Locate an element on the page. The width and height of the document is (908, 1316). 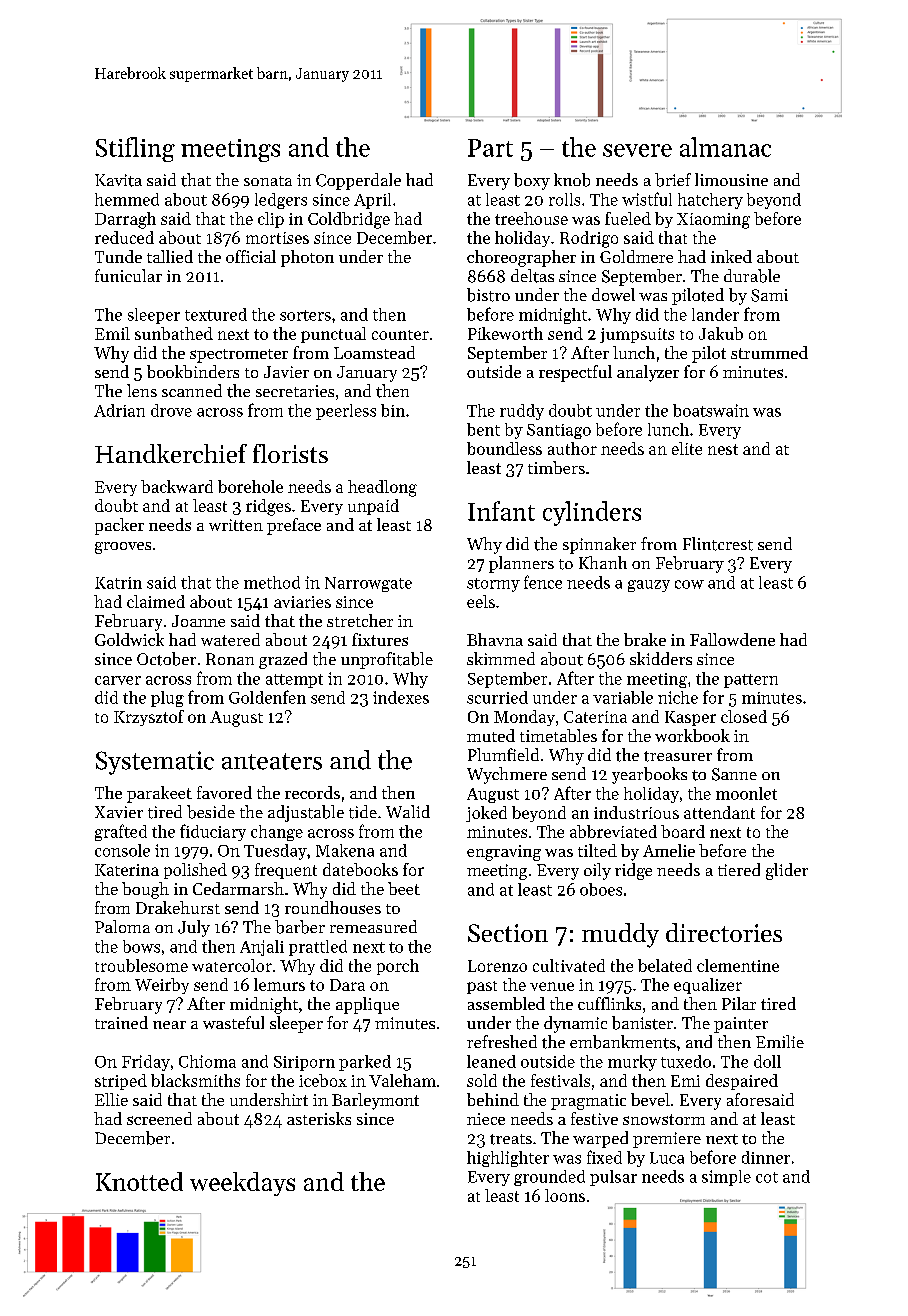
inked is located at coordinates (731, 256).
